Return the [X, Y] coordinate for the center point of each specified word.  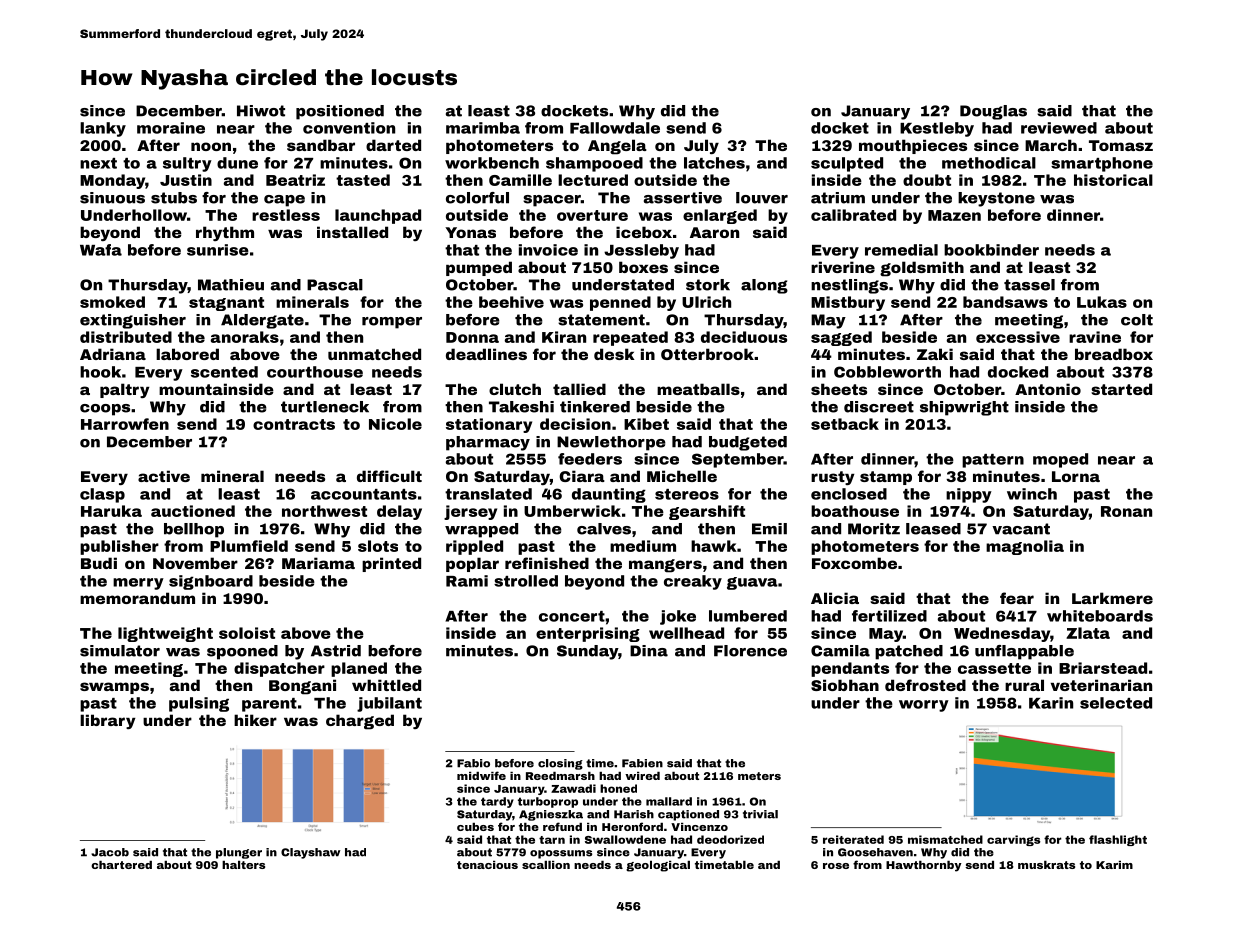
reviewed [1059, 128]
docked [1018, 372]
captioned [688, 815]
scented [224, 372]
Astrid [336, 651]
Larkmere [1112, 598]
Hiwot [261, 111]
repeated [630, 338]
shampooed [594, 164]
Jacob [110, 852]
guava [752, 583]
